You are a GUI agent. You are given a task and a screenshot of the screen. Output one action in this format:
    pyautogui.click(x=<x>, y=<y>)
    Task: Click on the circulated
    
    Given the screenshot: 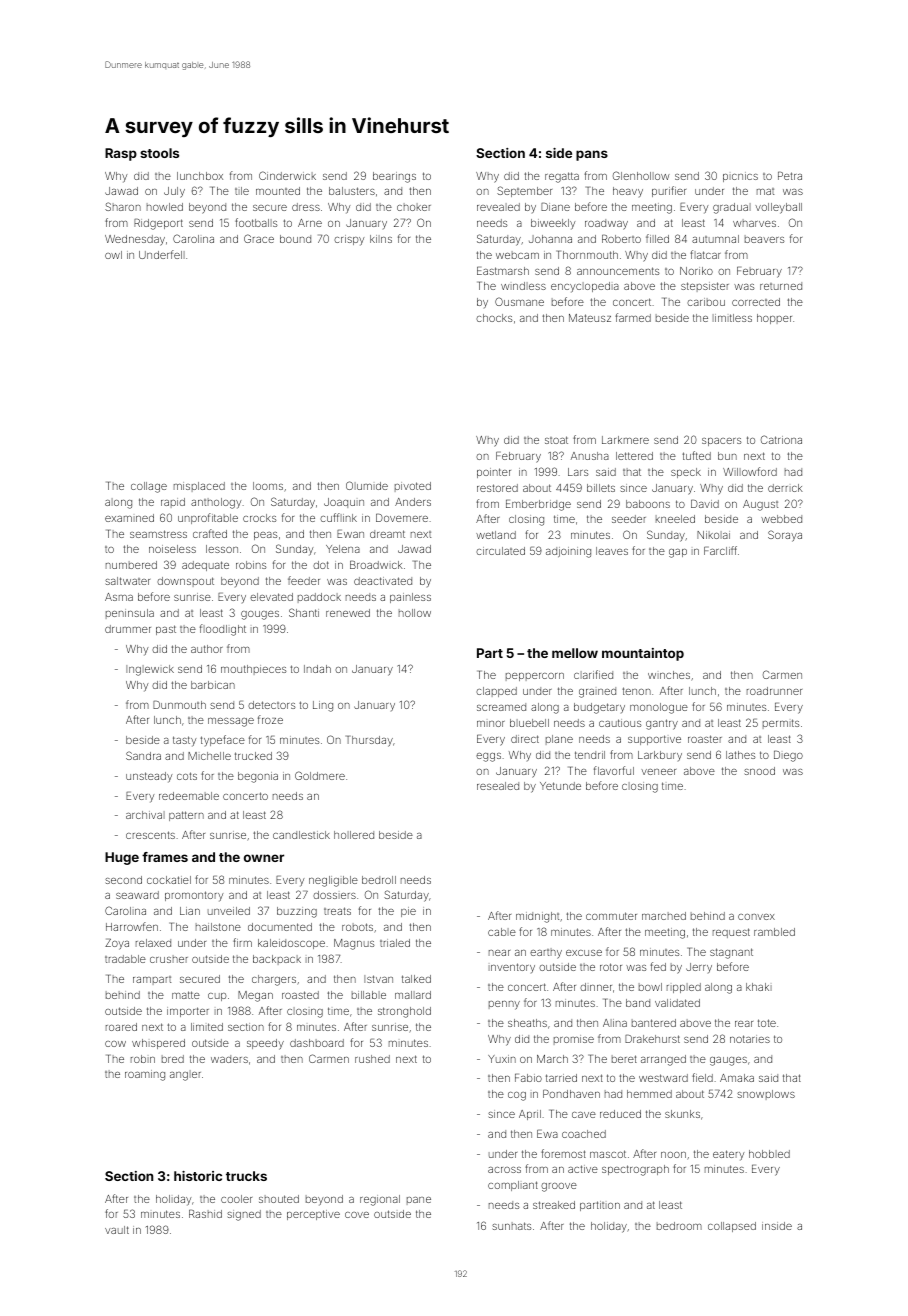 What is the action you would take?
    pyautogui.click(x=500, y=551)
